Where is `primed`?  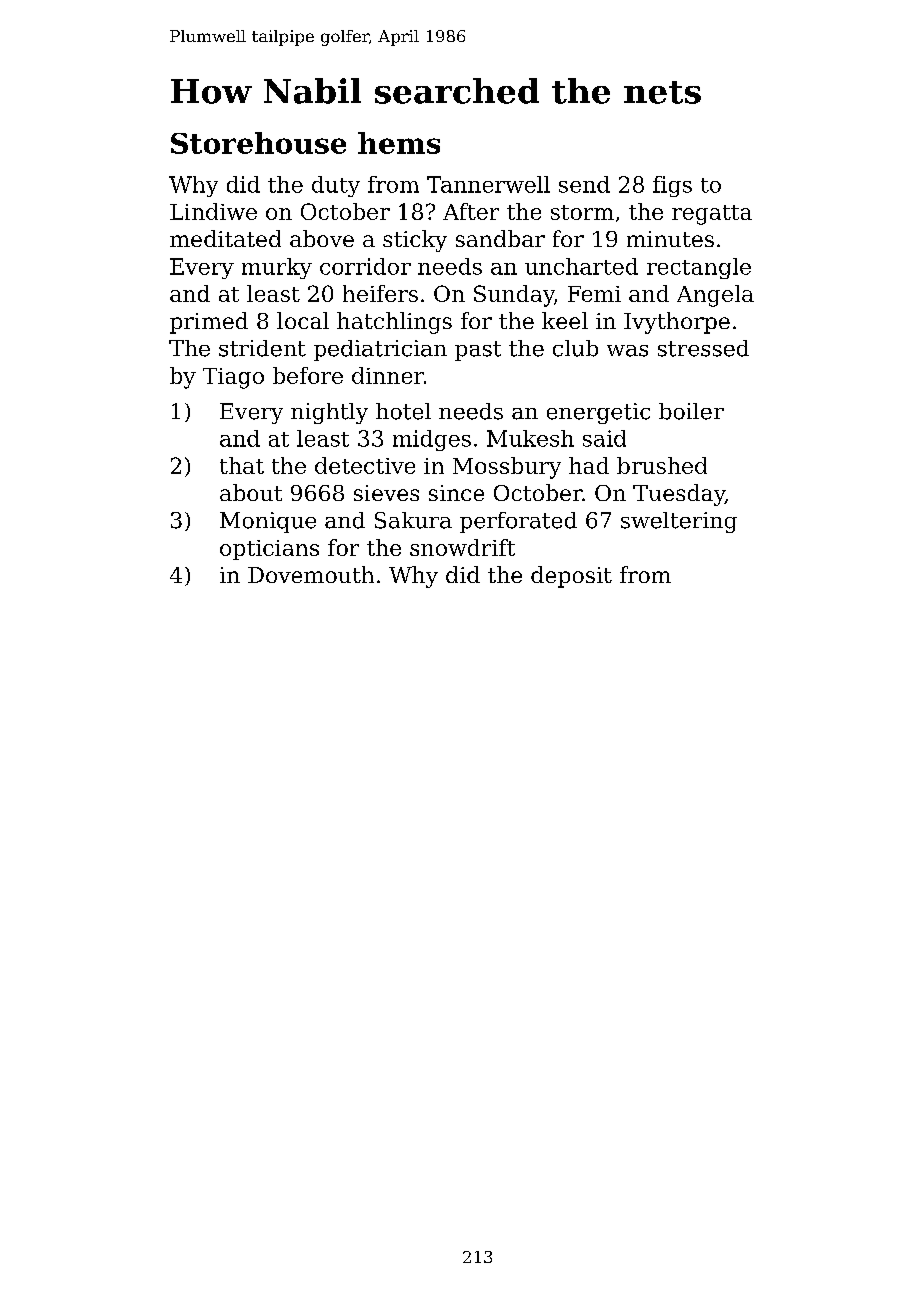 primed is located at coordinates (209, 323).
